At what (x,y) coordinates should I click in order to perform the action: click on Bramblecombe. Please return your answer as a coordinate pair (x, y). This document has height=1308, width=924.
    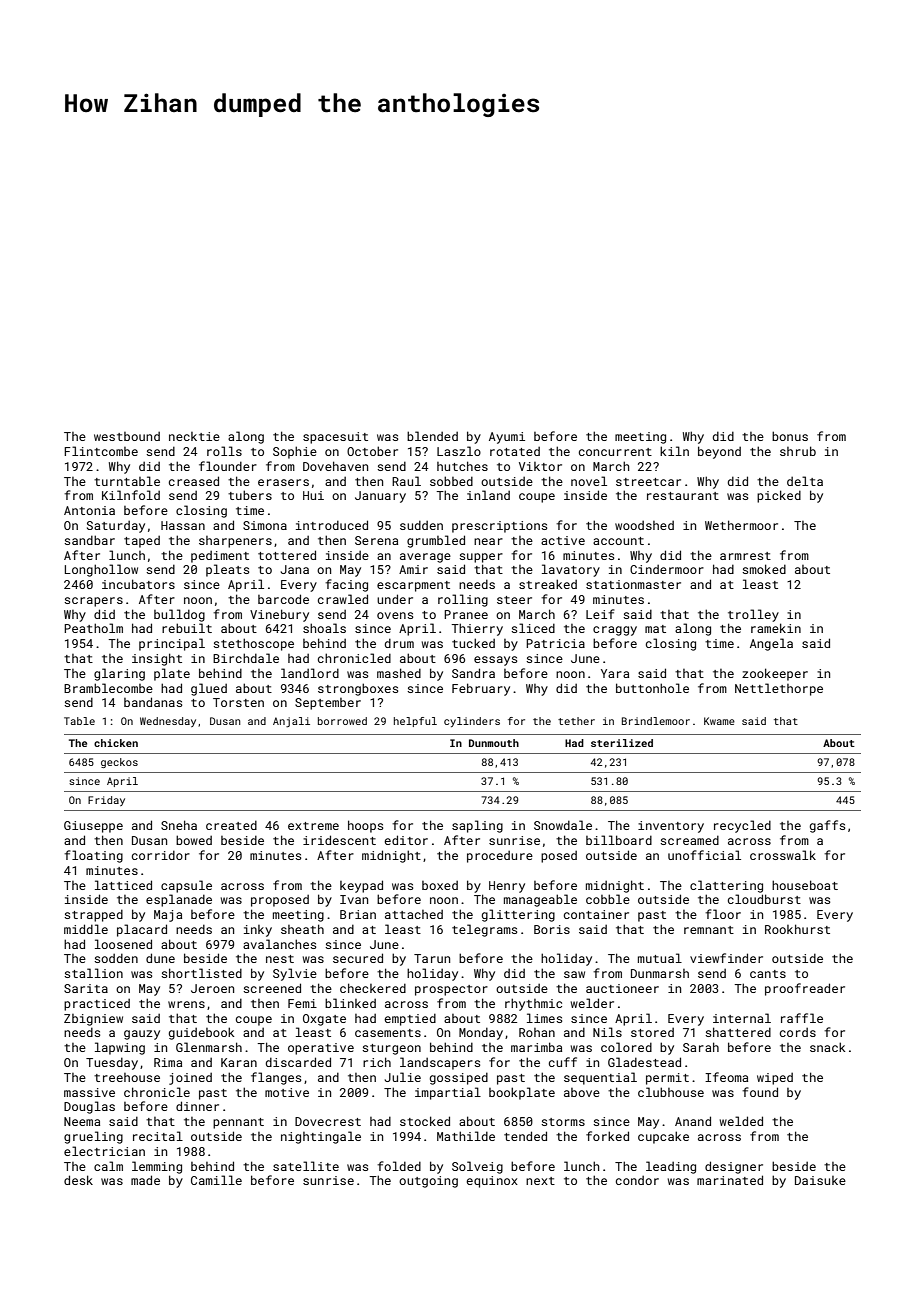
    Looking at the image, I should click on (108, 688).
